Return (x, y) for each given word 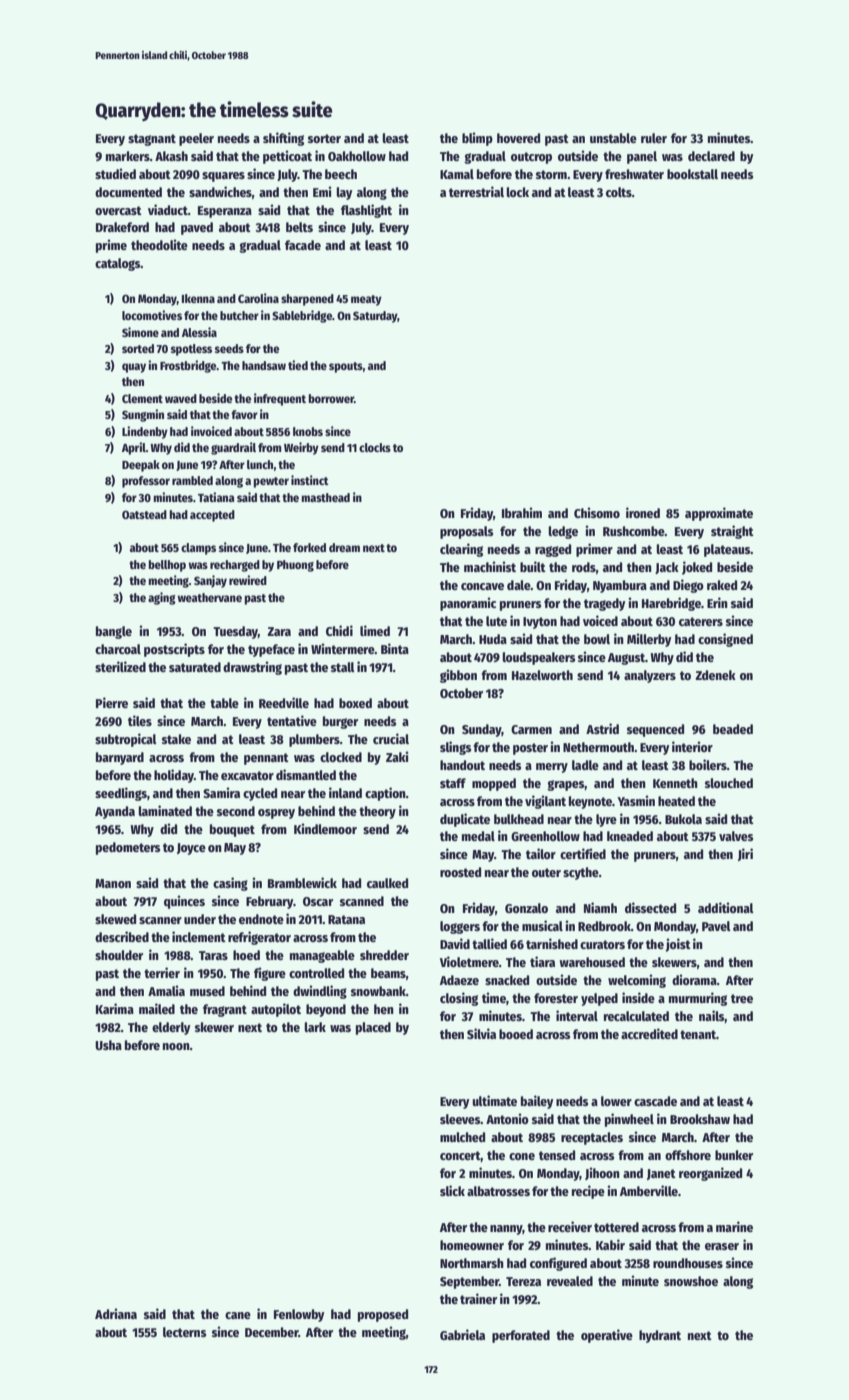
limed (375, 630)
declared (711, 156)
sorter (324, 138)
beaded (733, 729)
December (272, 1332)
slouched (729, 783)
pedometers (128, 848)
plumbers (314, 740)
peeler (196, 139)
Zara (279, 631)
